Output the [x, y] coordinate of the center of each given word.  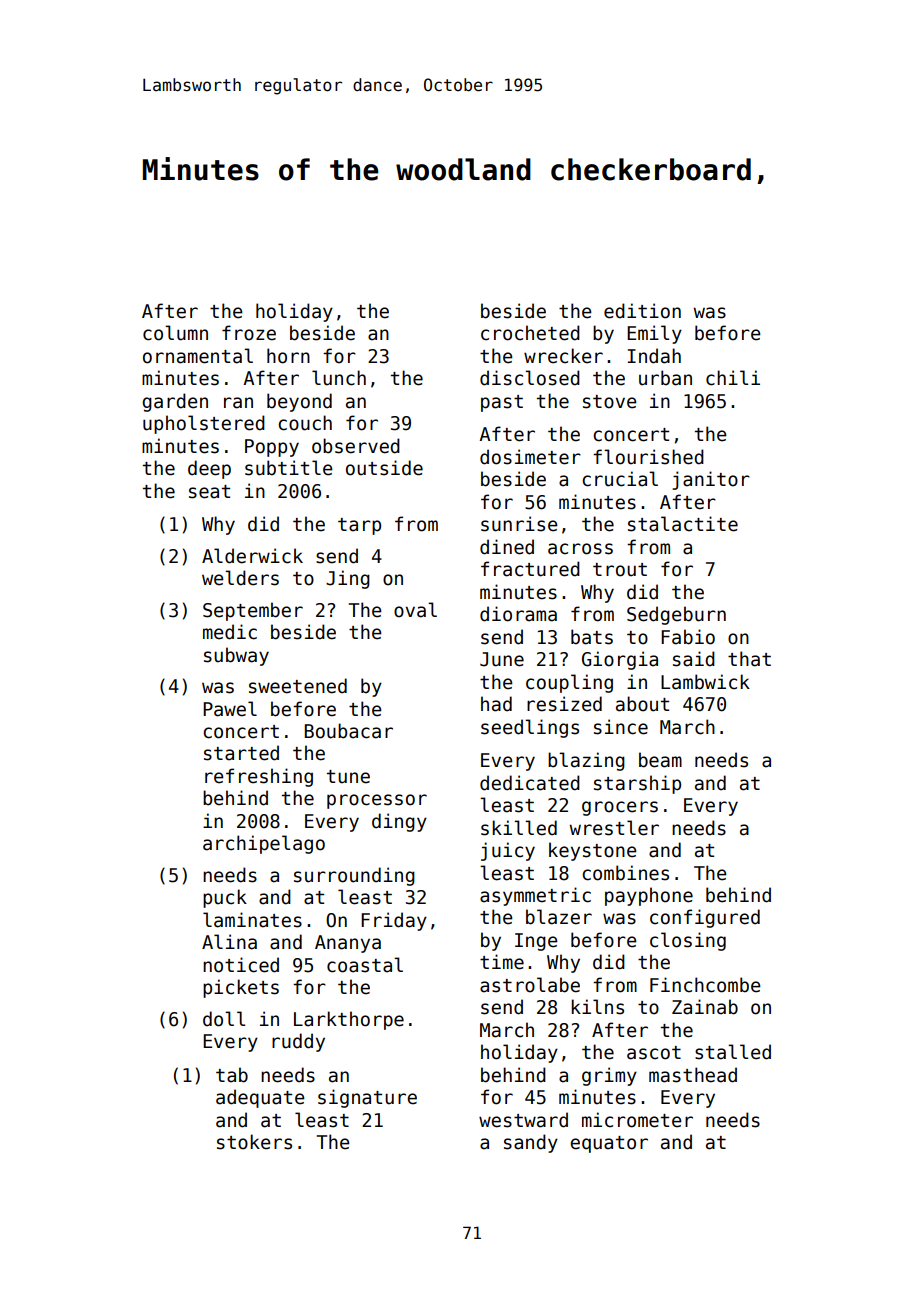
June [502, 659]
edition [642, 311]
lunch [339, 378]
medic [230, 632]
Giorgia [620, 660]
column [175, 333]
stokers [254, 1142]
